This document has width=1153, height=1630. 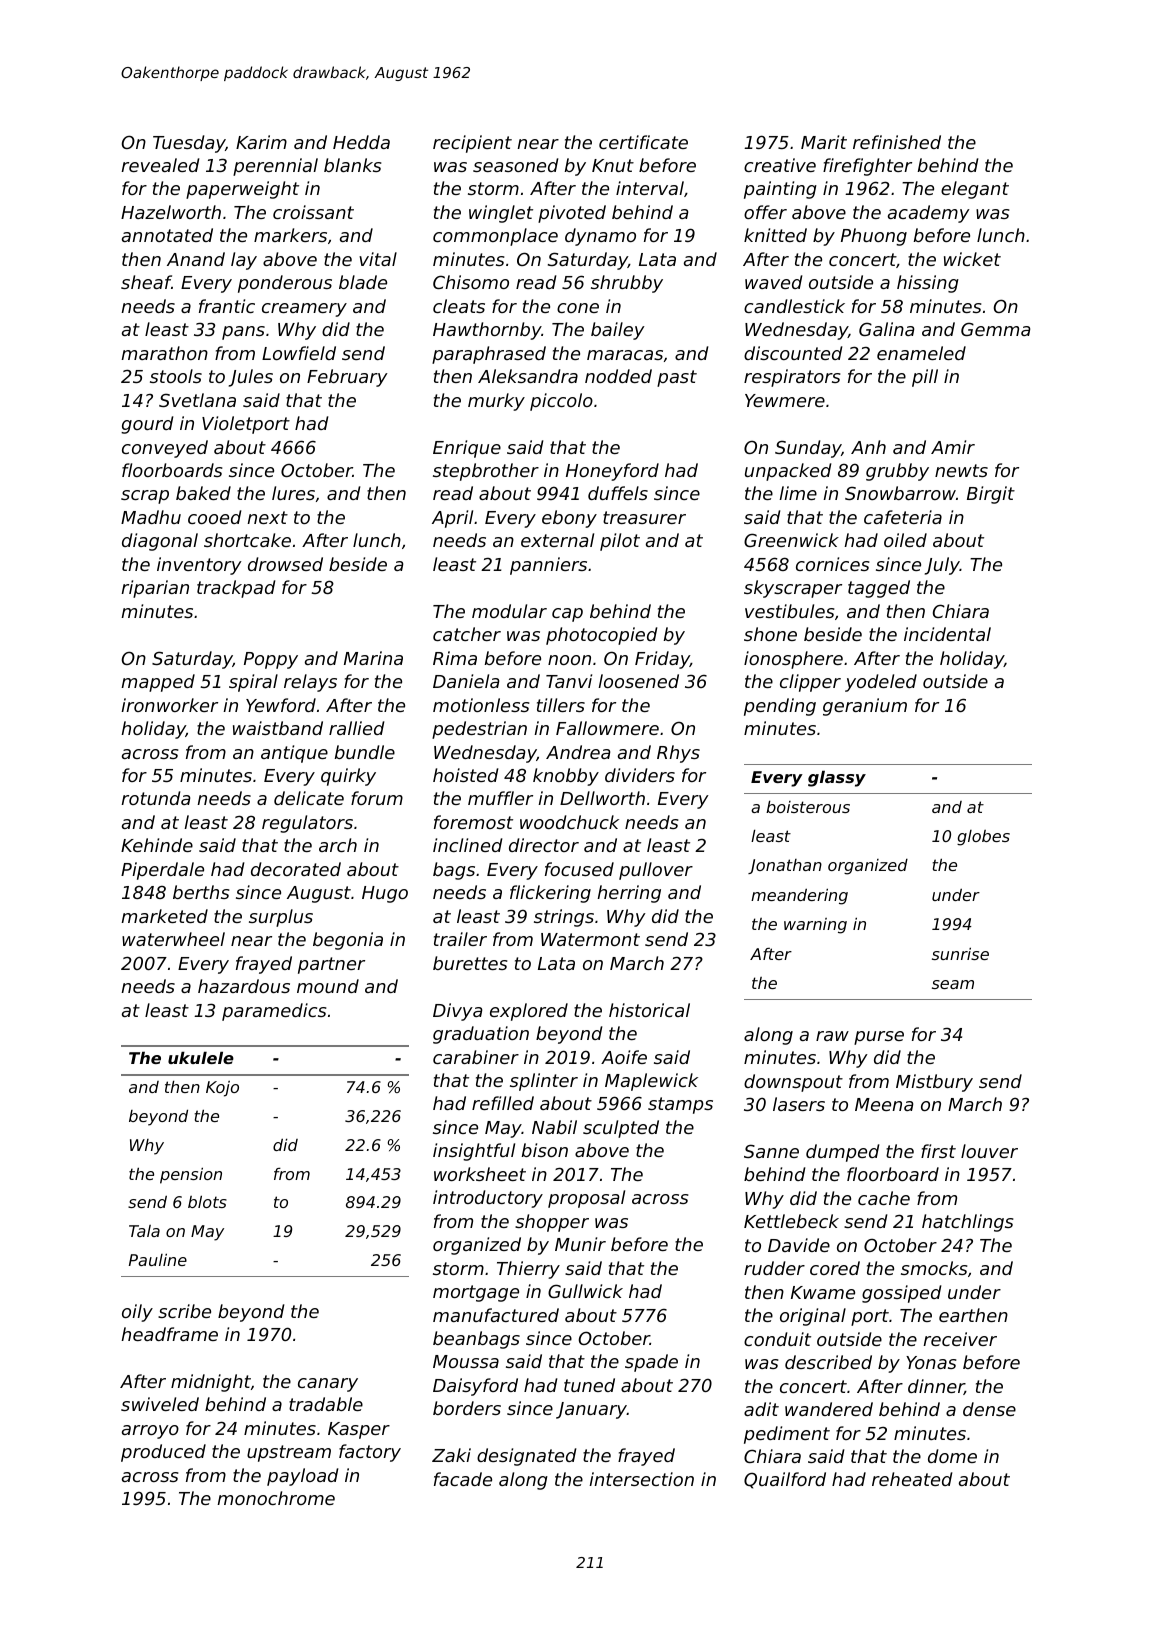 I want to click on reheated, so click(x=912, y=1479).
